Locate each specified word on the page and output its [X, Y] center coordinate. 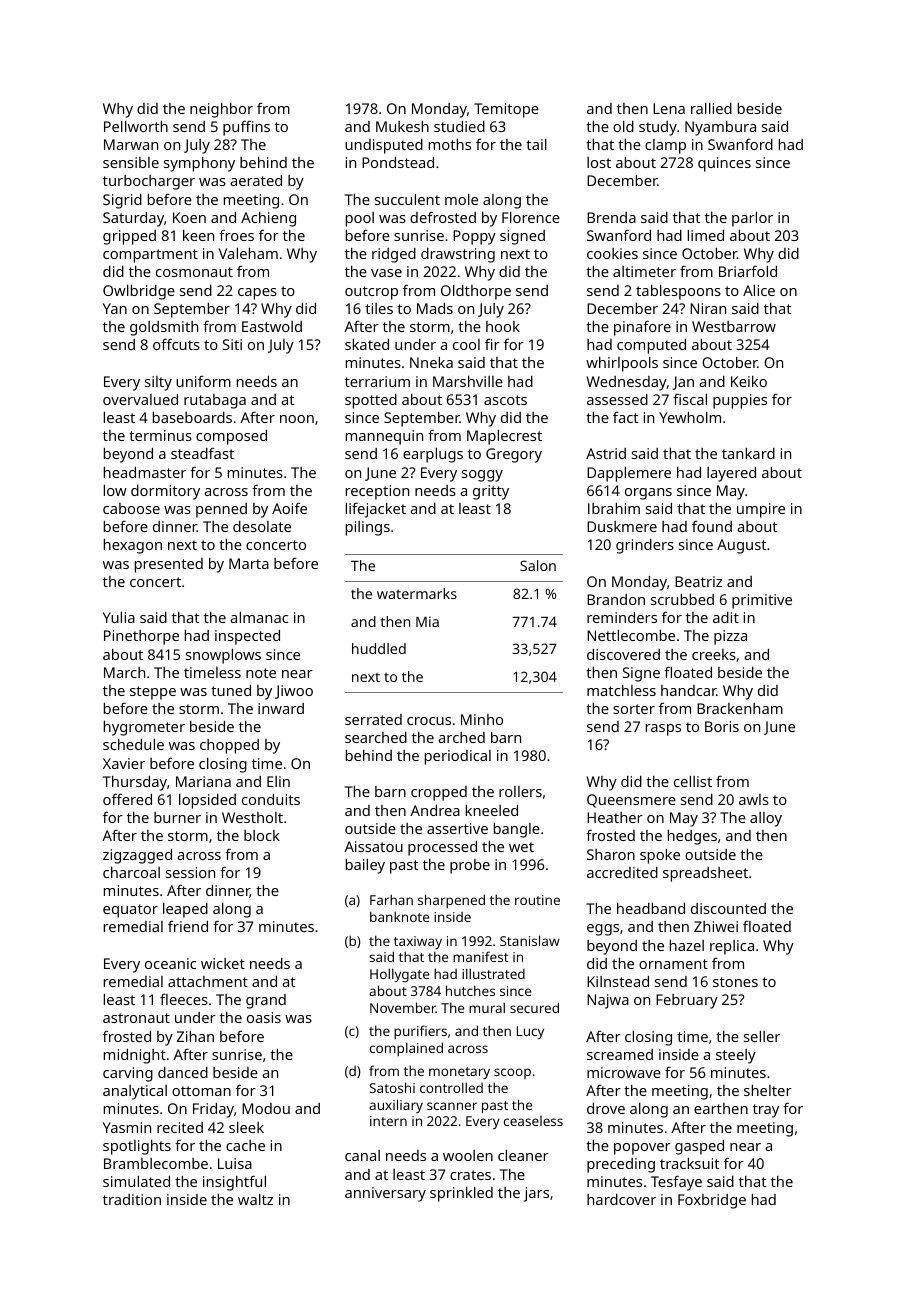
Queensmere [631, 801]
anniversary [385, 1194]
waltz [255, 1199]
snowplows [223, 656]
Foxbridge [712, 1201]
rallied [711, 108]
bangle [517, 830]
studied [459, 126]
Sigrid [122, 201]
